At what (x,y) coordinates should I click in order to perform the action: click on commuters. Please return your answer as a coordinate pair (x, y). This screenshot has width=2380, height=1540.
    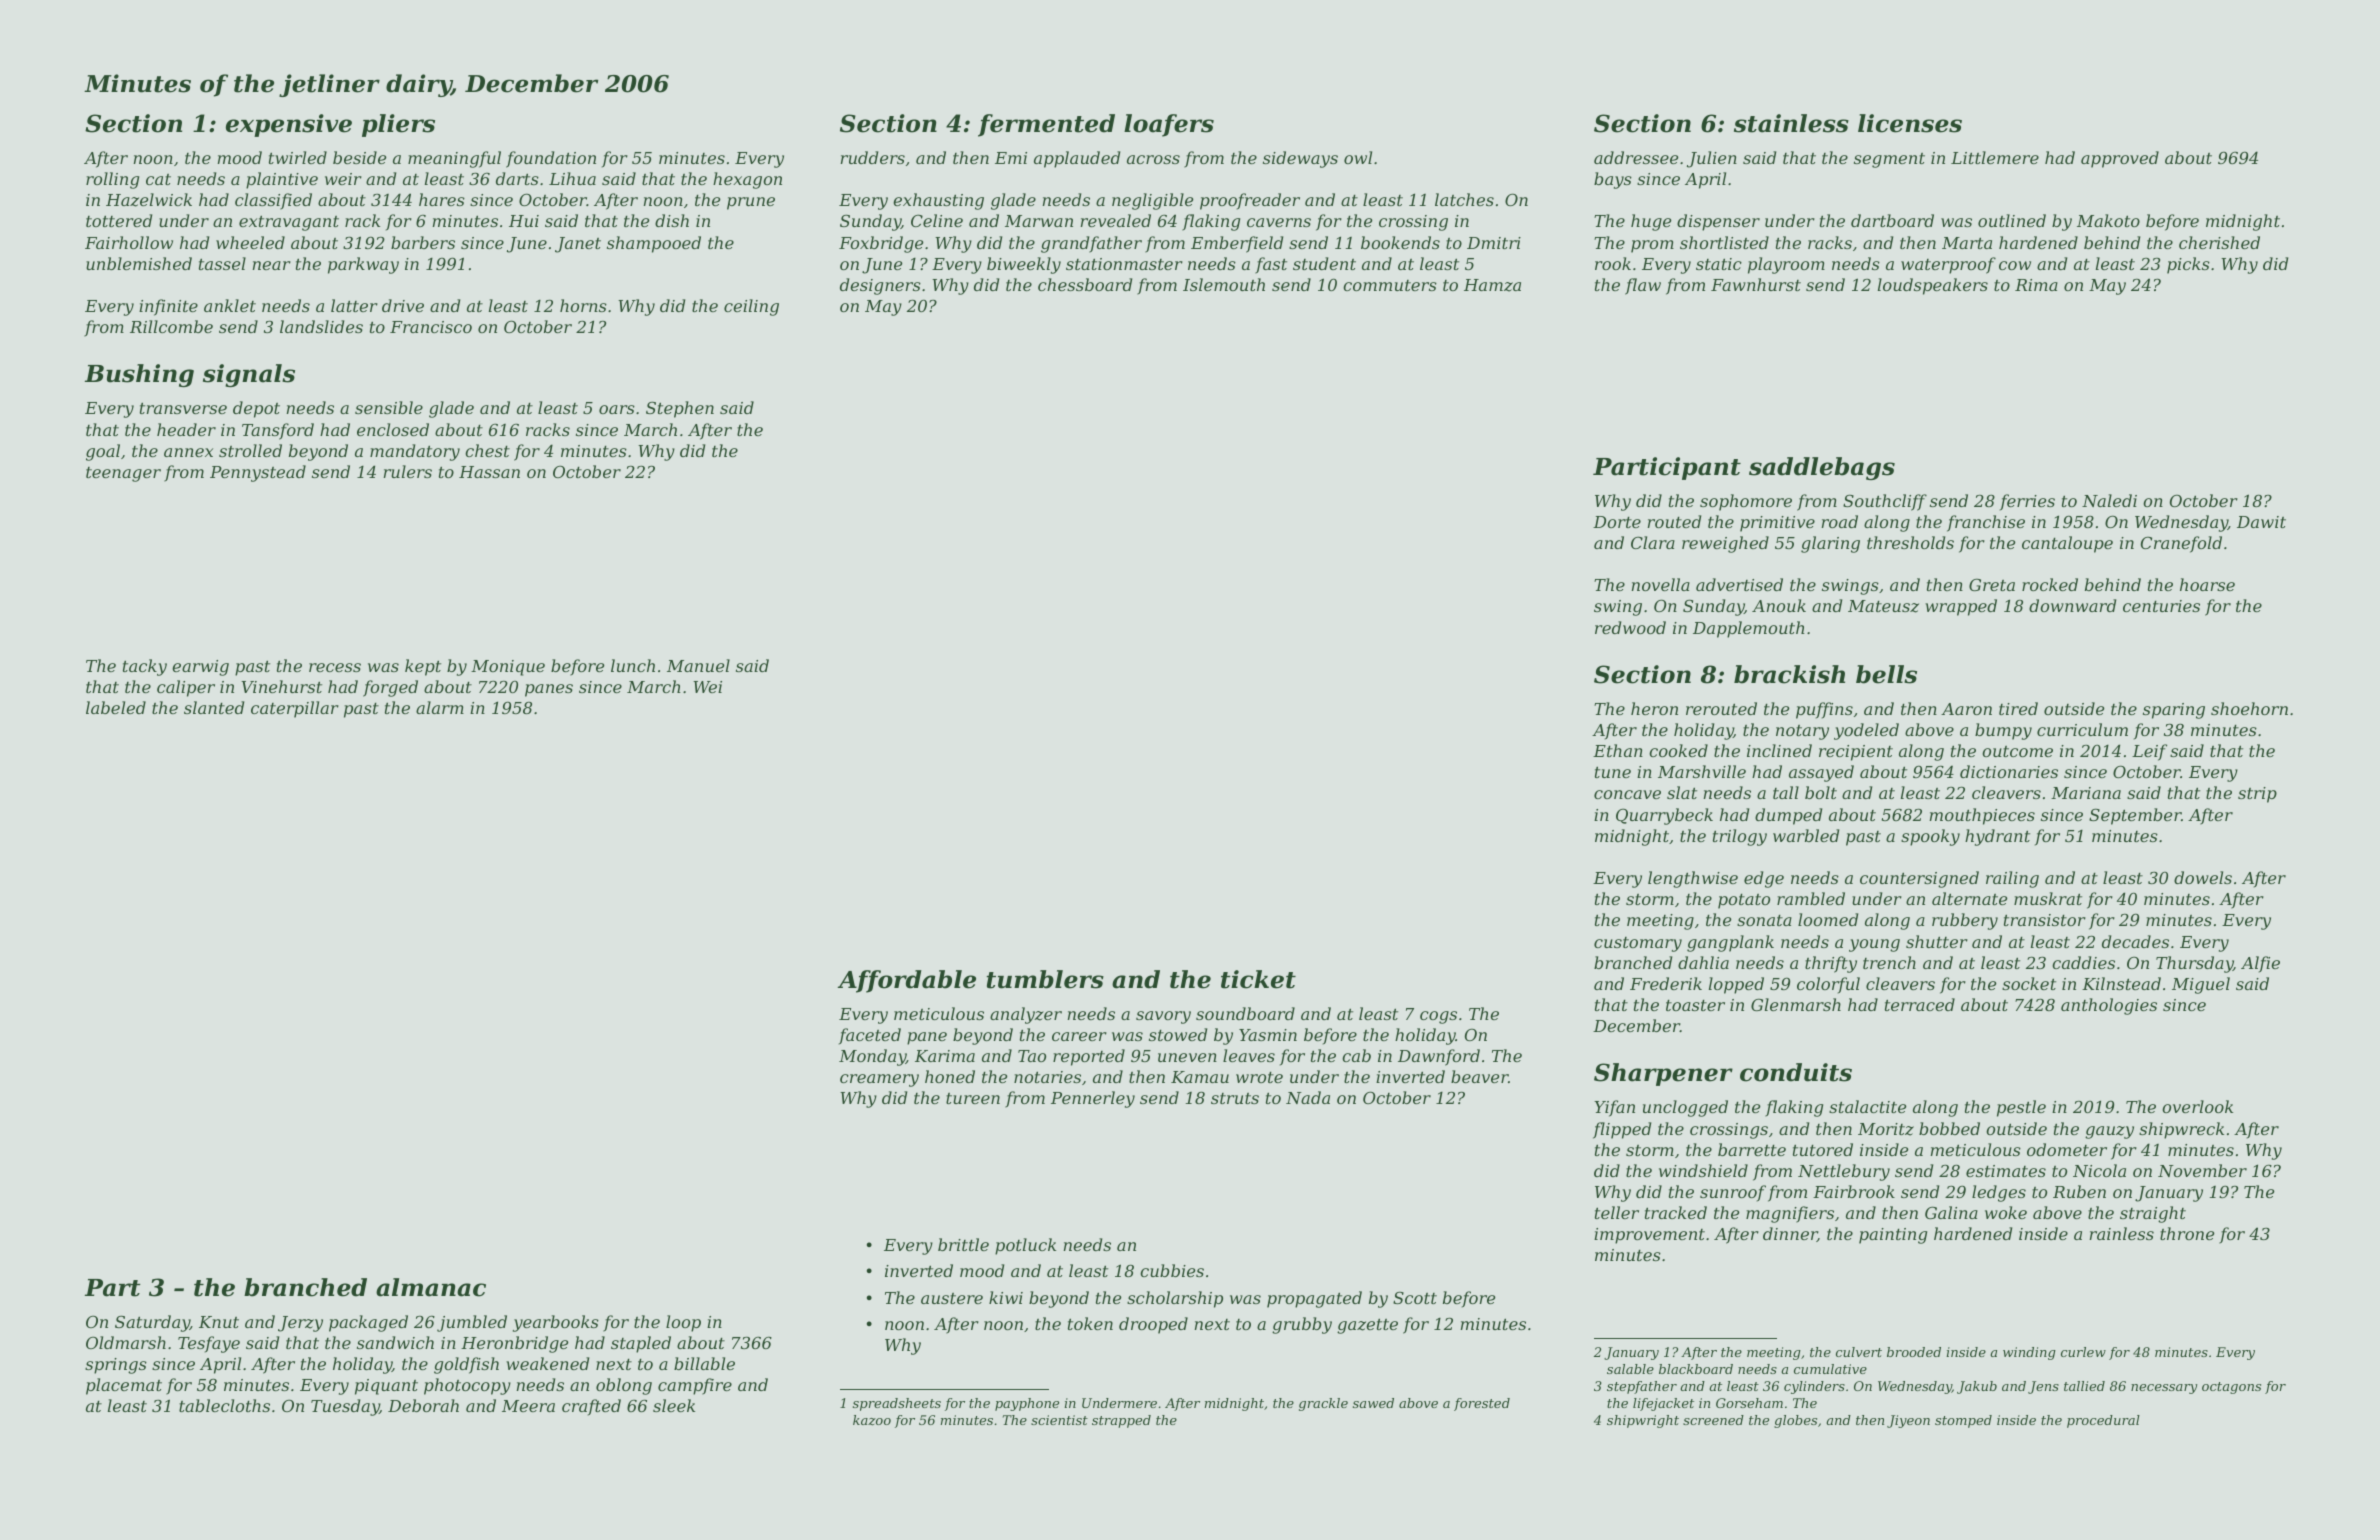
    Looking at the image, I should click on (1390, 285).
